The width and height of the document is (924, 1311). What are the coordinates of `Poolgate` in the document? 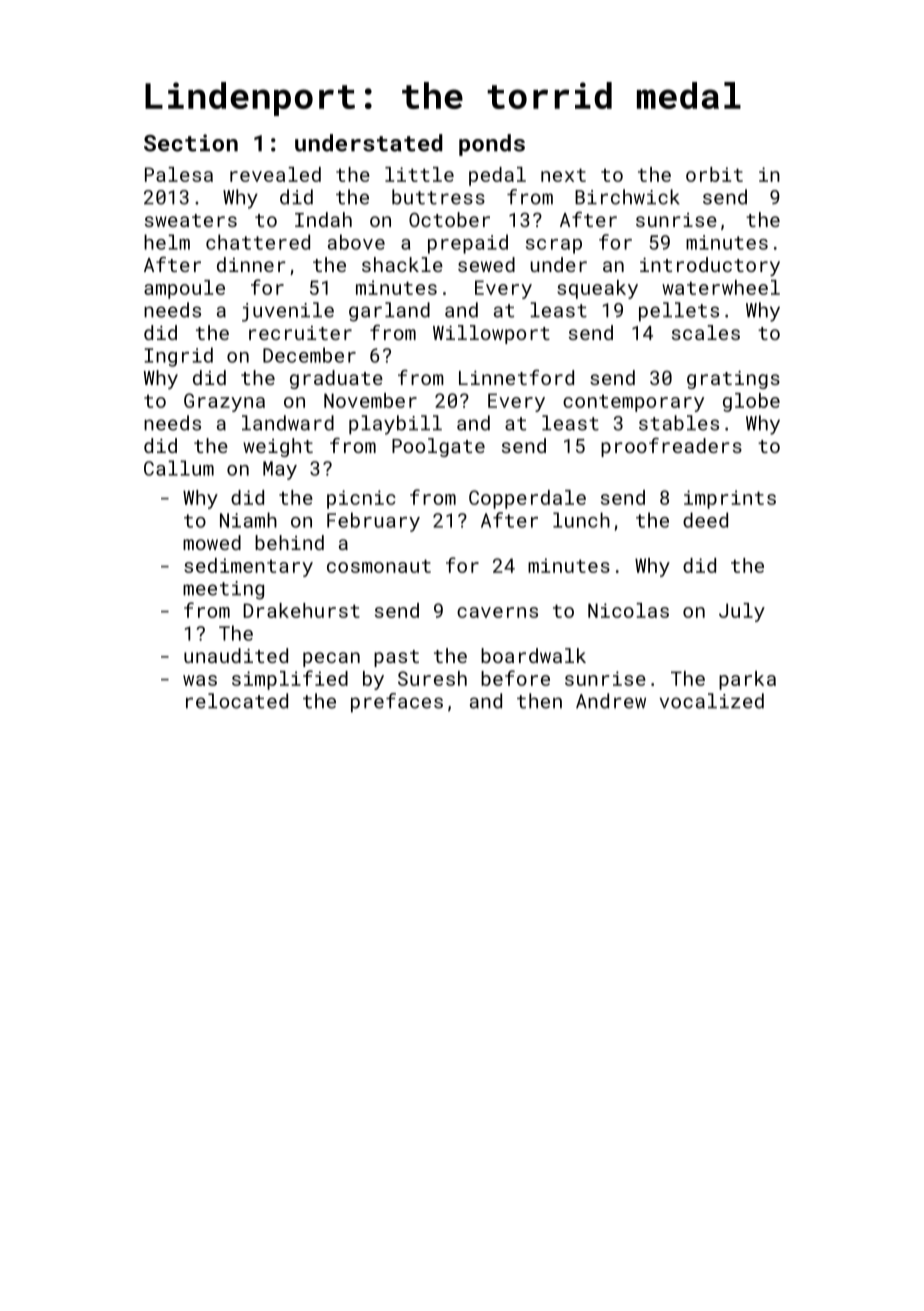 It's located at (438, 447).
